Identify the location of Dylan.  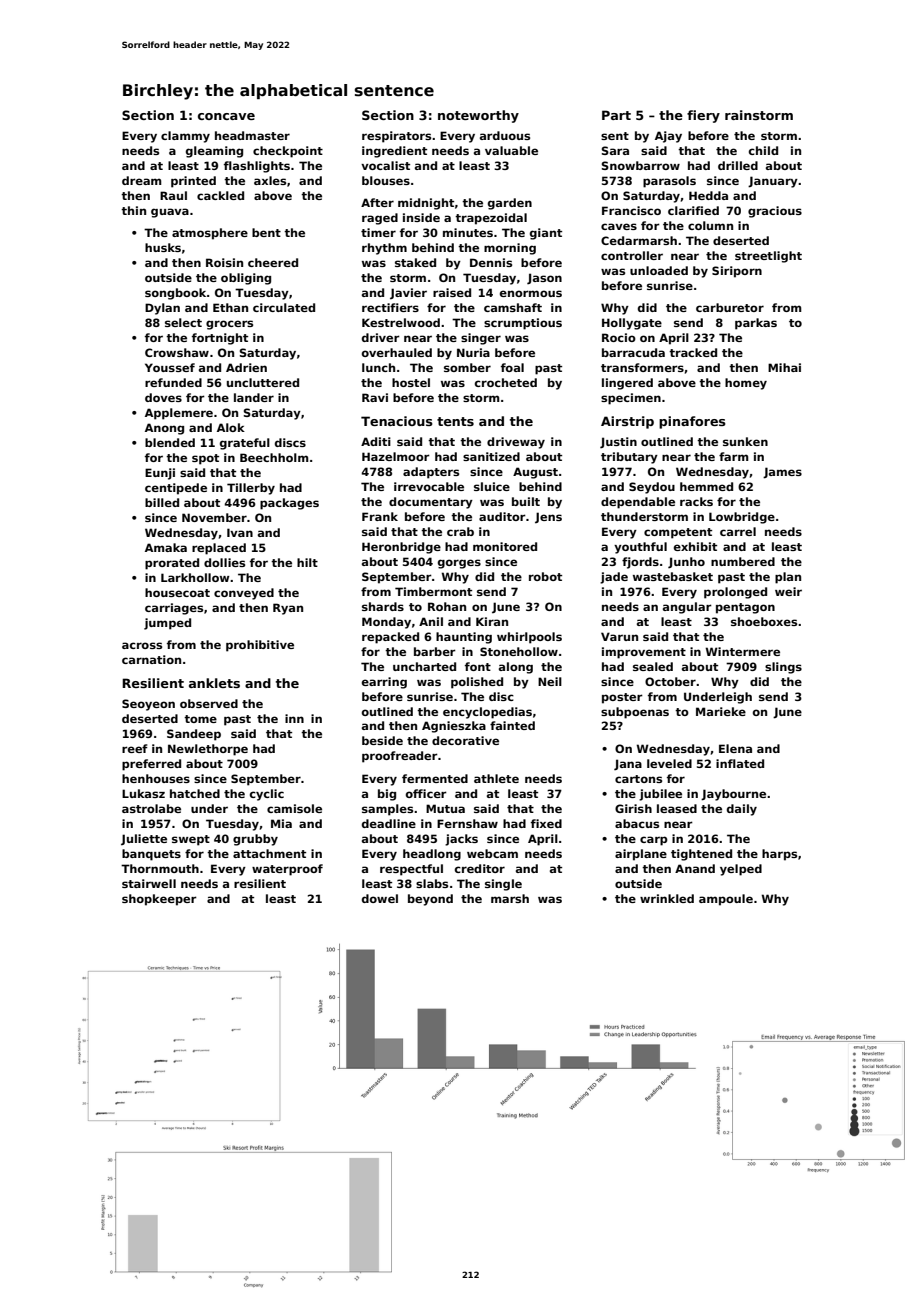
(162, 309).
